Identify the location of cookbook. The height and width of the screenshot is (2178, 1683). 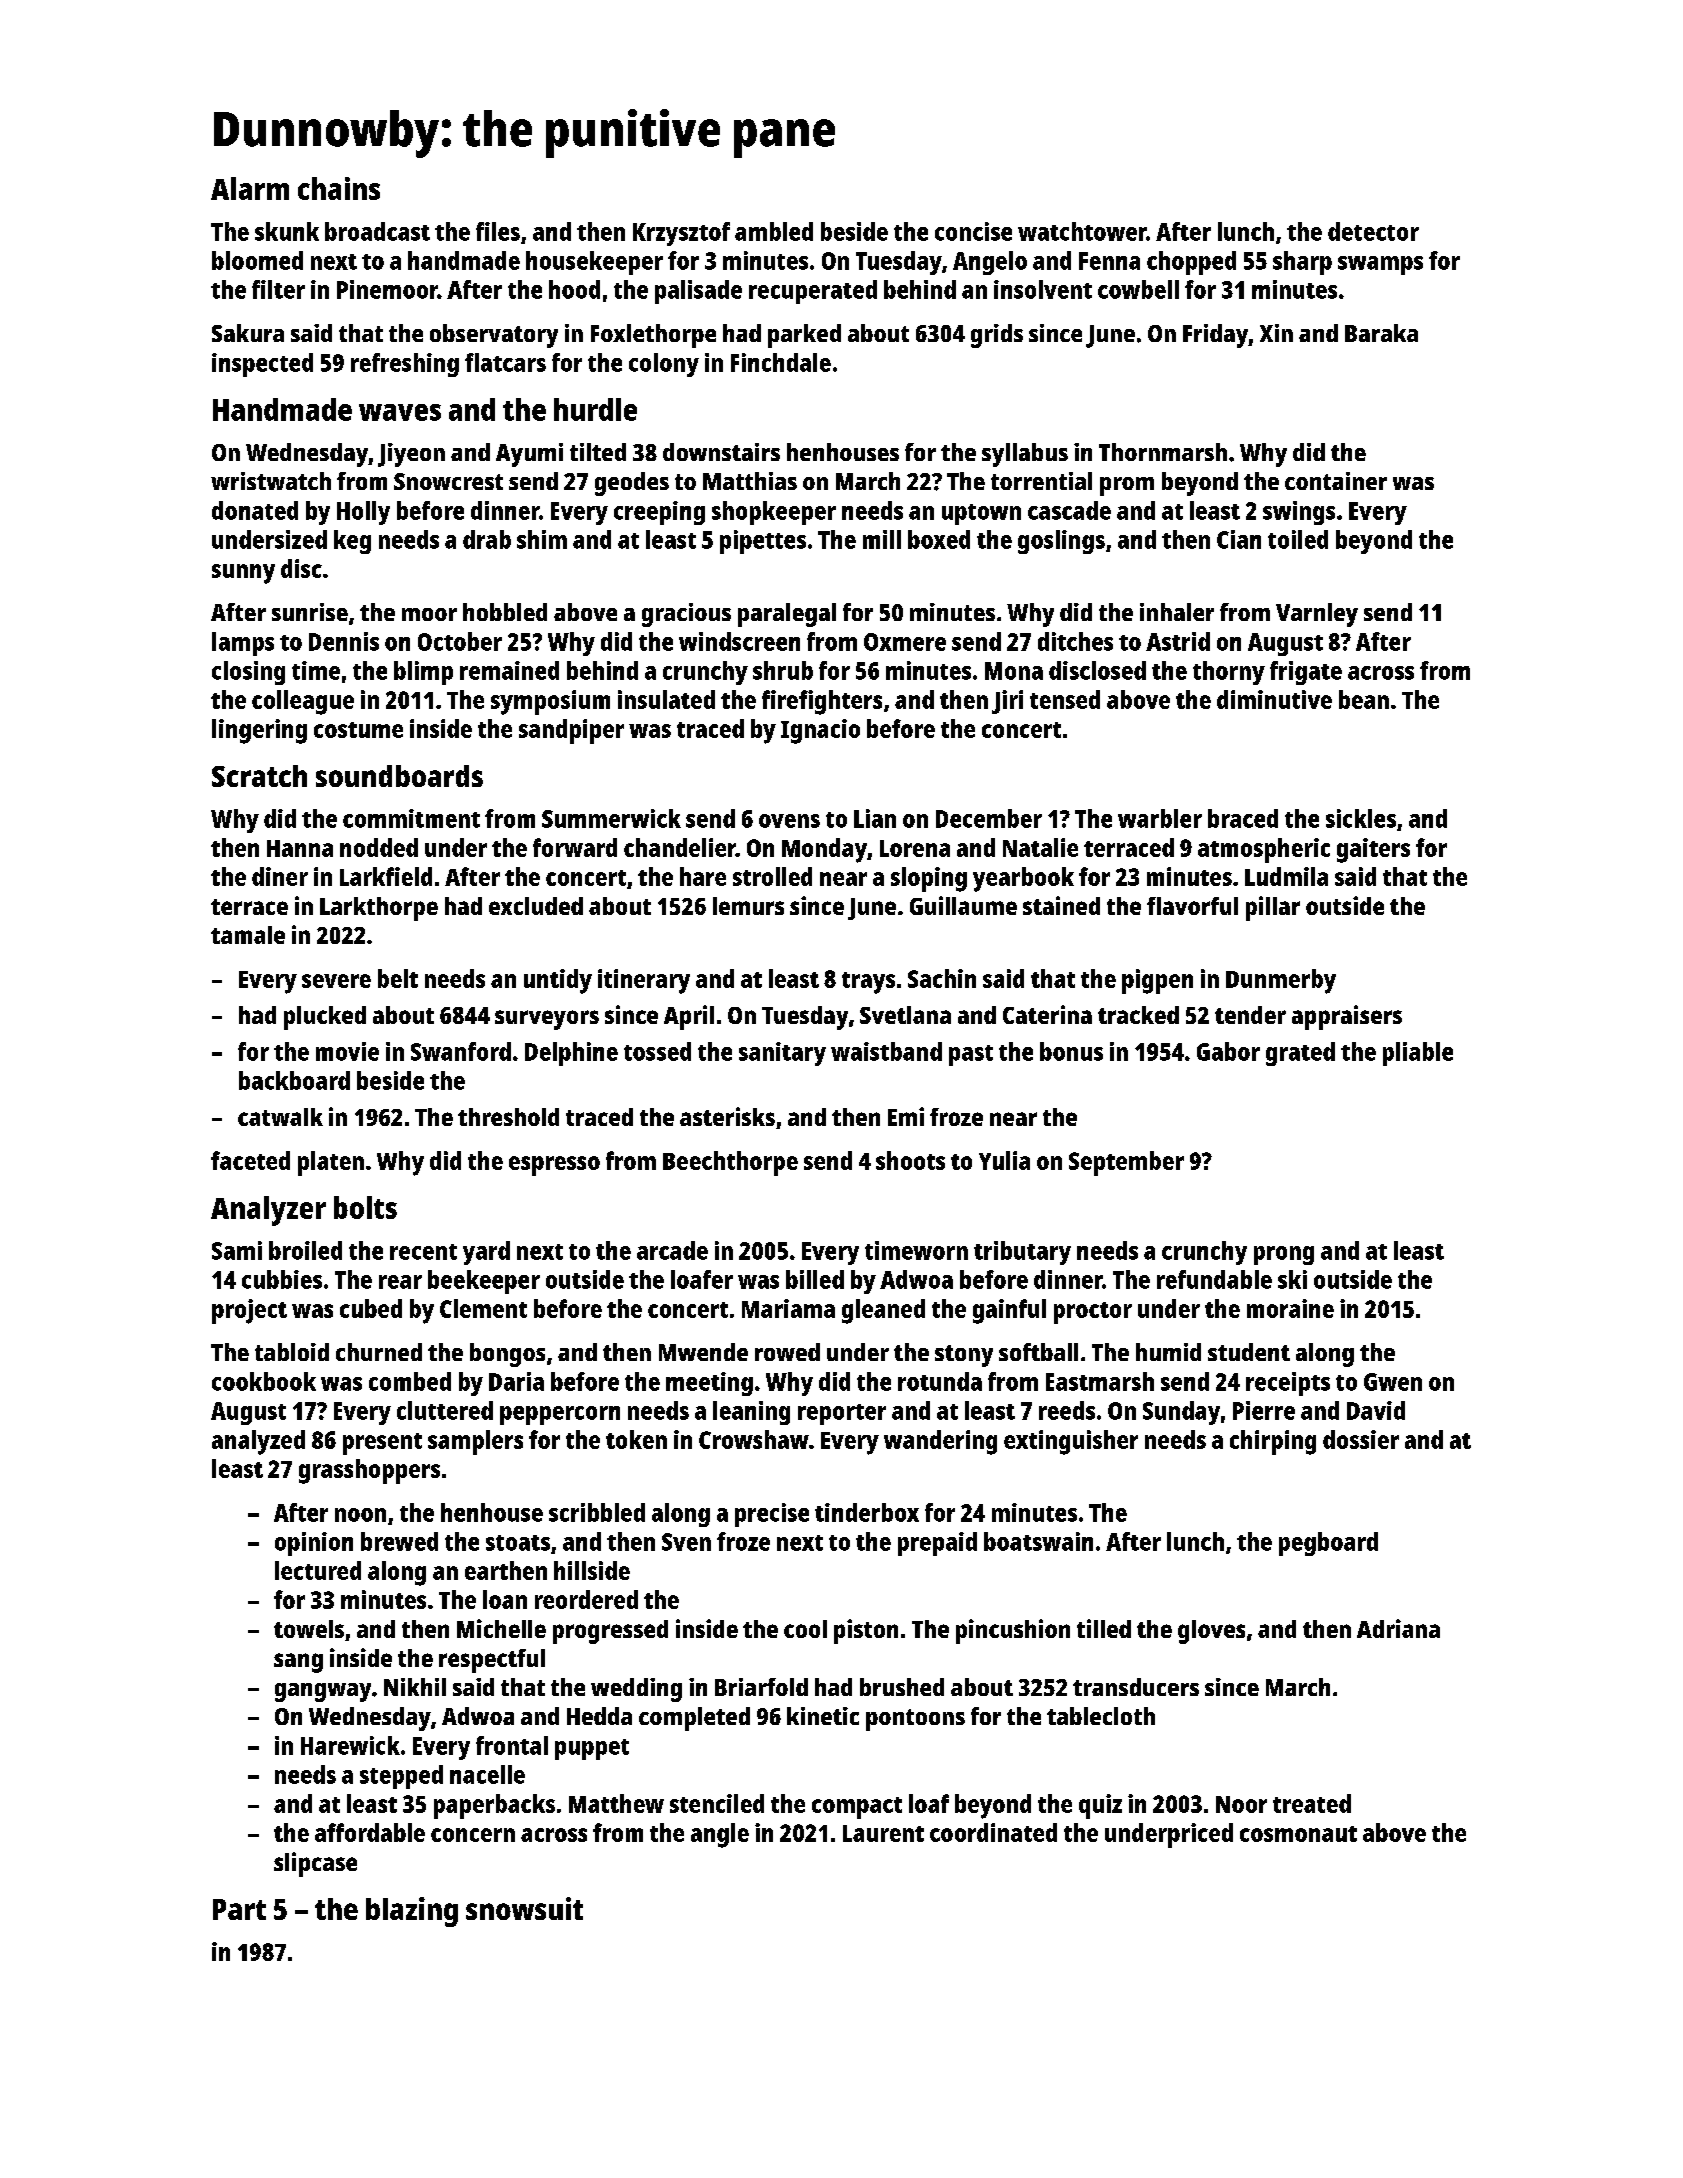
(264, 1381).
